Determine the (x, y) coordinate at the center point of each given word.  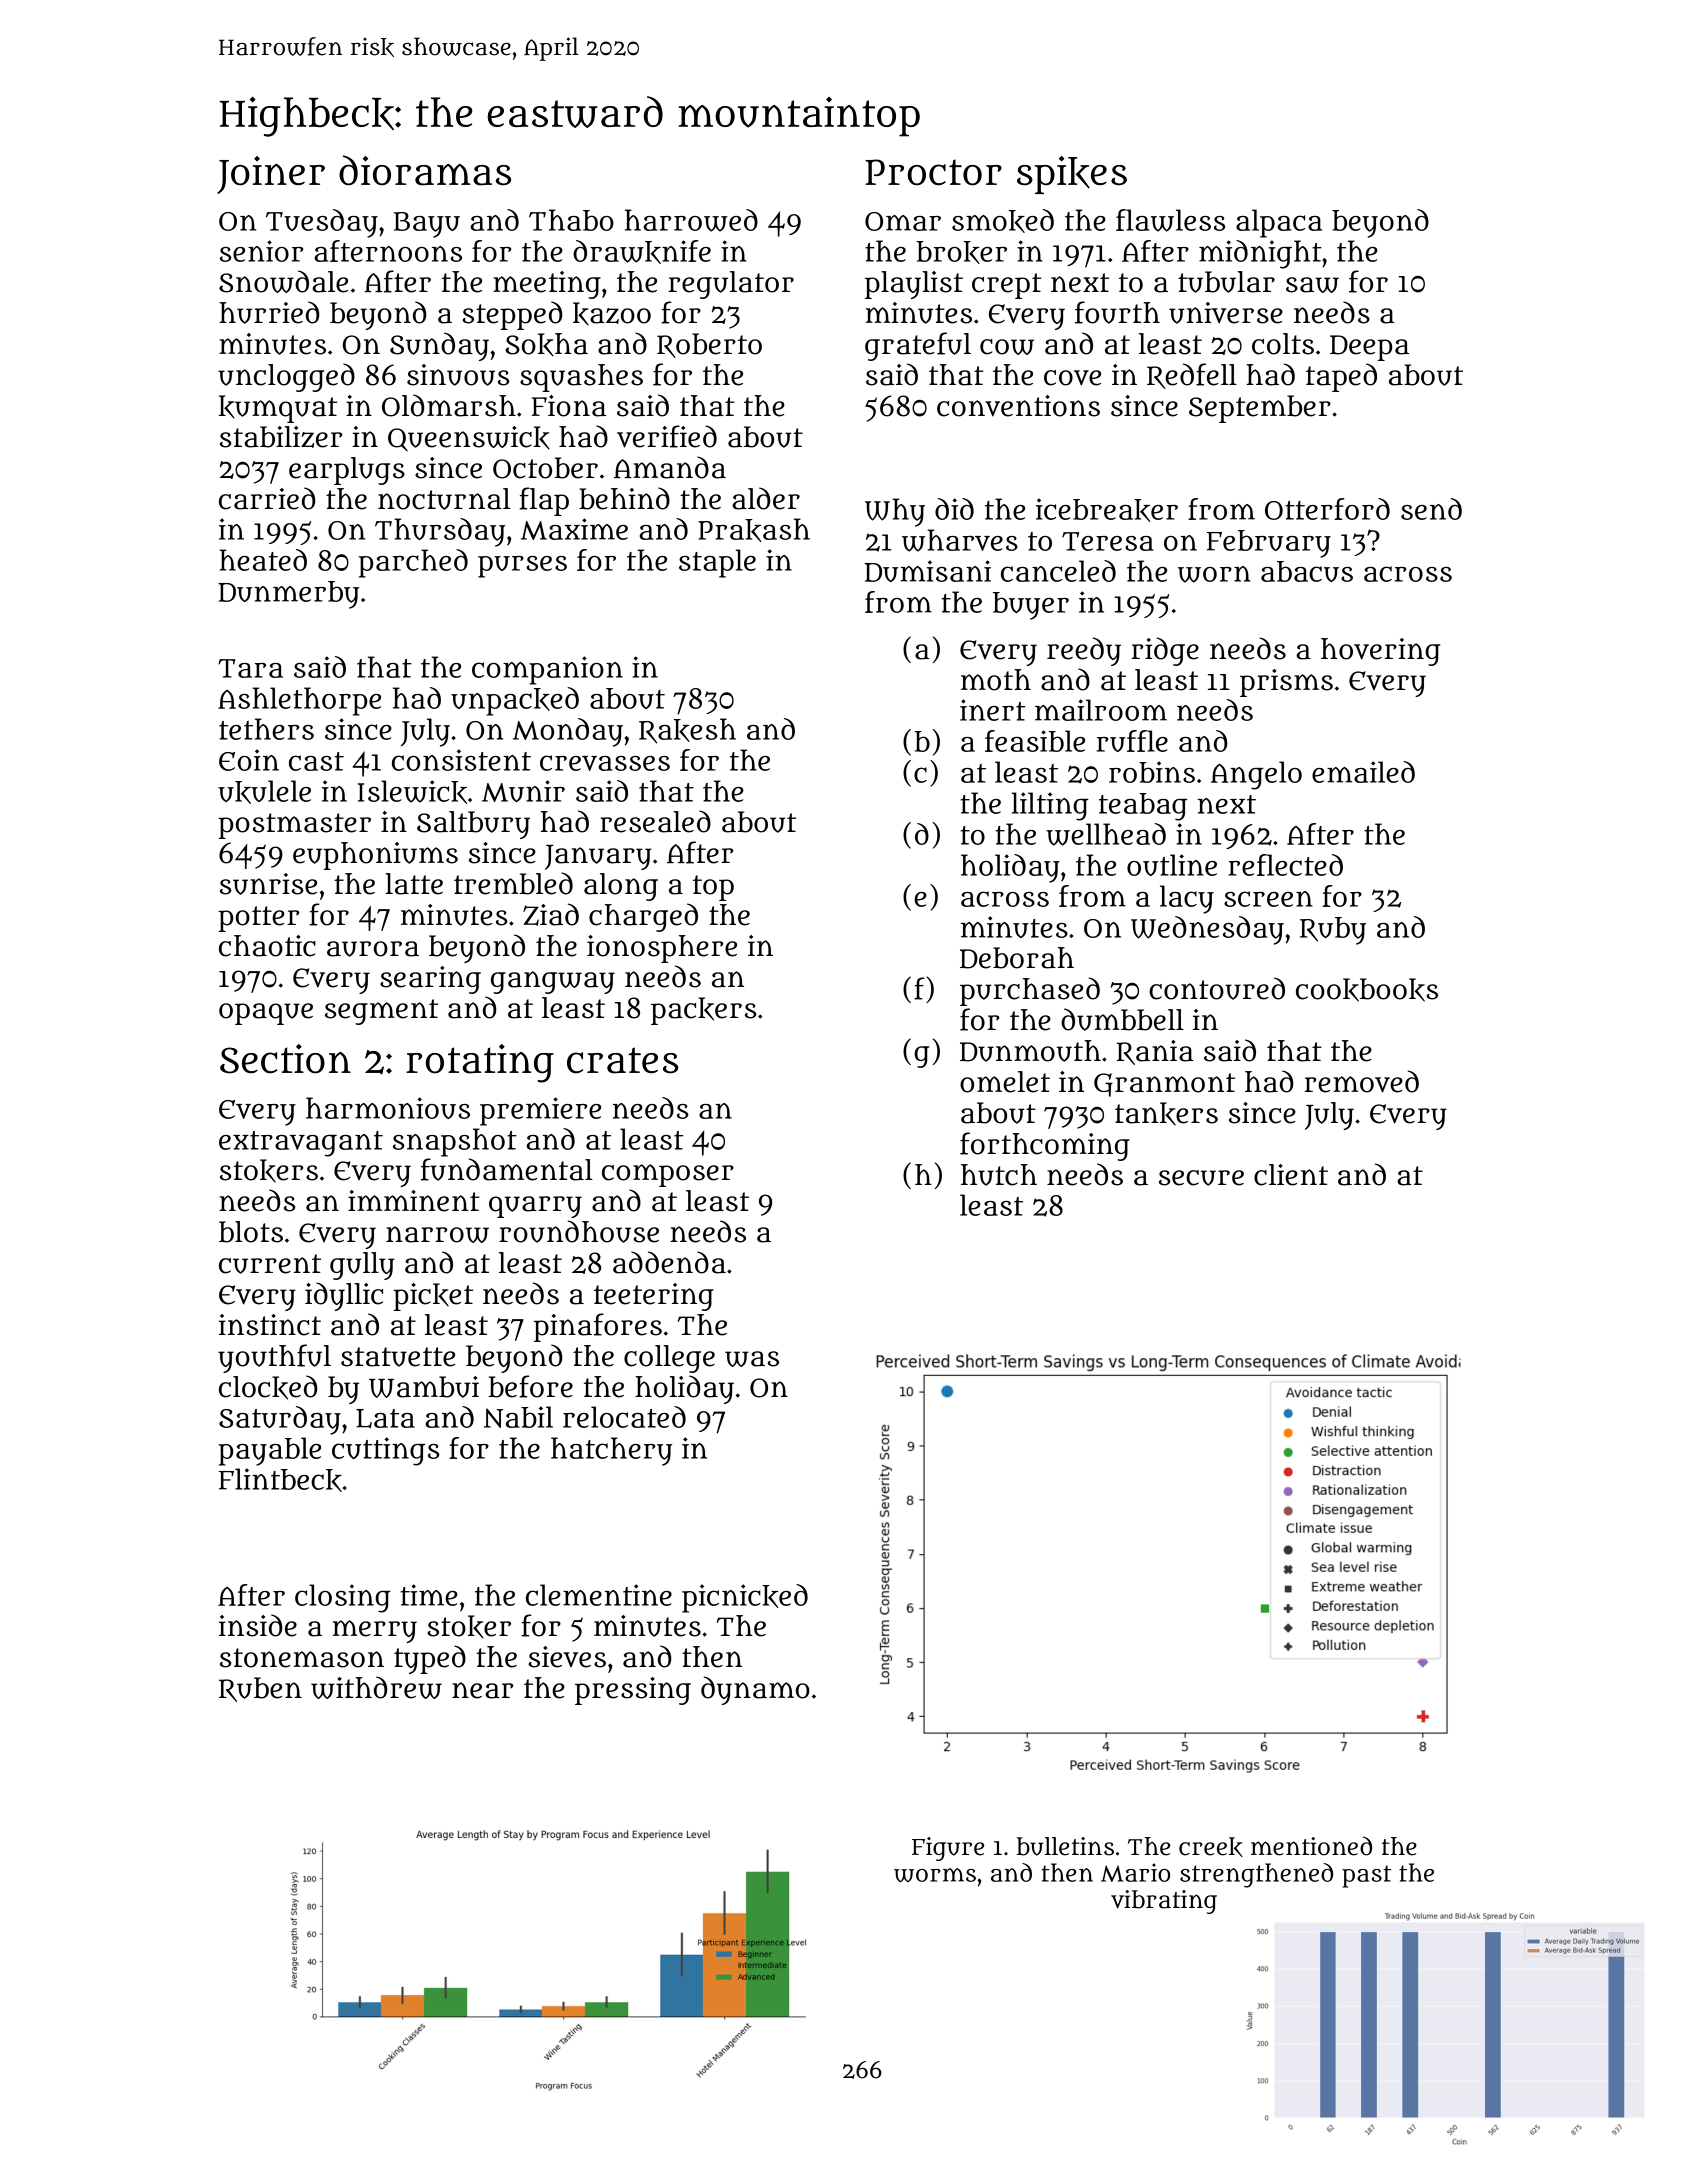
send (1431, 509)
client (1291, 1175)
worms (935, 1875)
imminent (414, 1201)
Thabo (571, 220)
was (752, 1359)
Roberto (709, 345)
